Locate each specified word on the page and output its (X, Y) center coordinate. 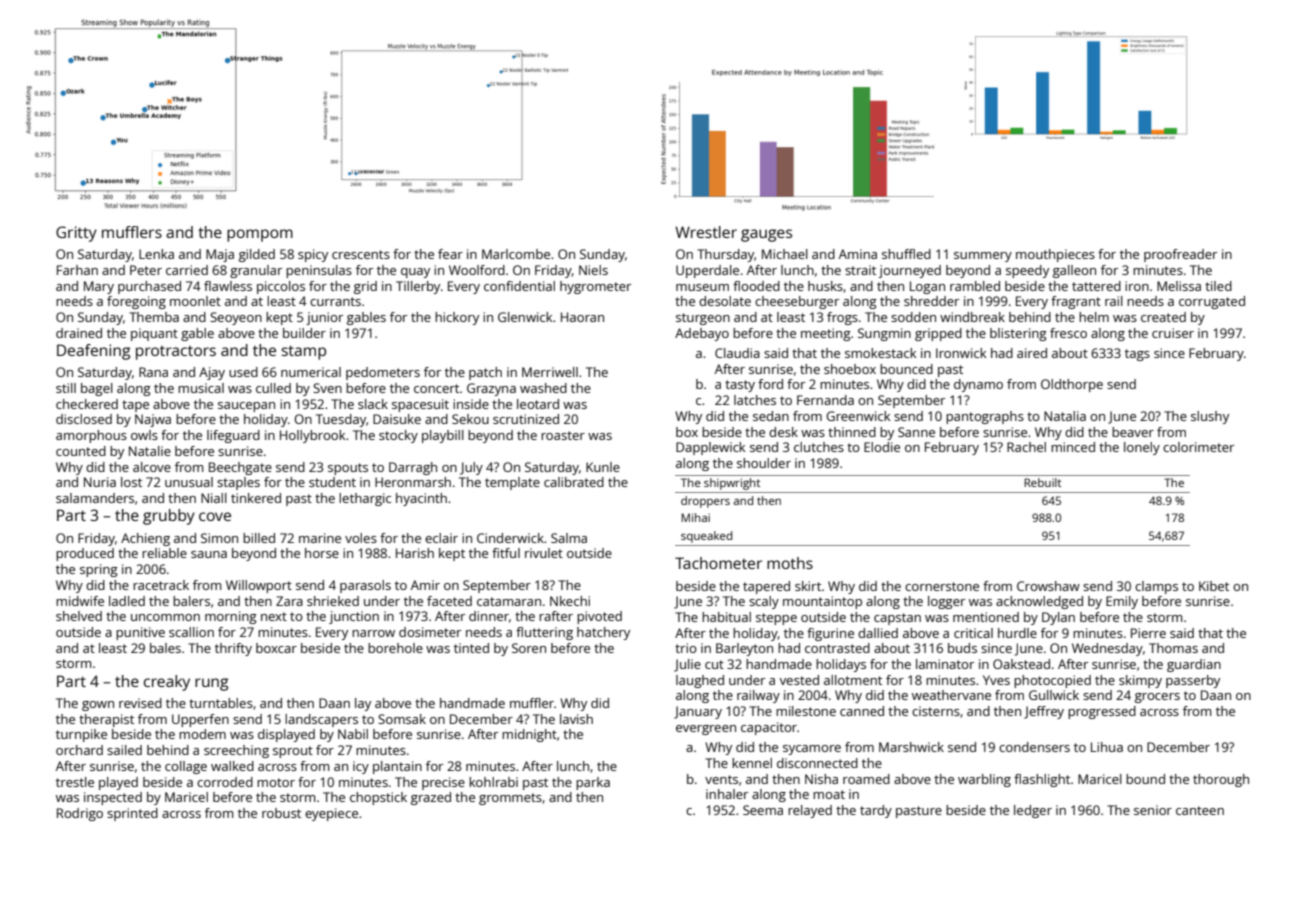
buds (962, 648)
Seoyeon (236, 318)
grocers (1157, 698)
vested (799, 680)
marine (320, 538)
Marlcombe (516, 254)
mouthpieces (1055, 255)
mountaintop (822, 602)
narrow (373, 633)
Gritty (76, 234)
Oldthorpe (1072, 385)
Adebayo (702, 334)
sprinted (132, 814)
